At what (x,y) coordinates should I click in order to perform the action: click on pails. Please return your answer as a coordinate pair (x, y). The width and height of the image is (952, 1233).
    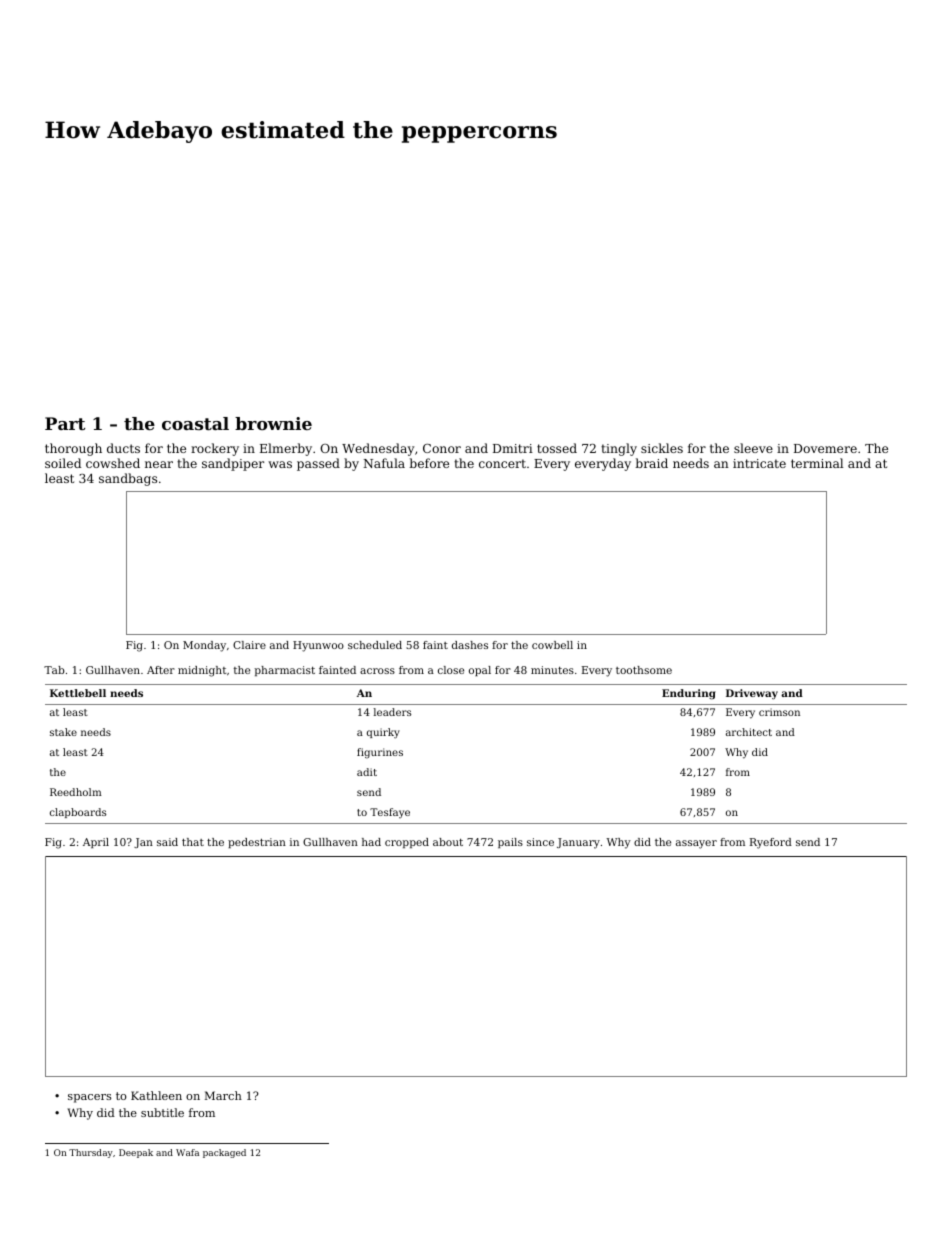
    Looking at the image, I should click on (510, 843).
